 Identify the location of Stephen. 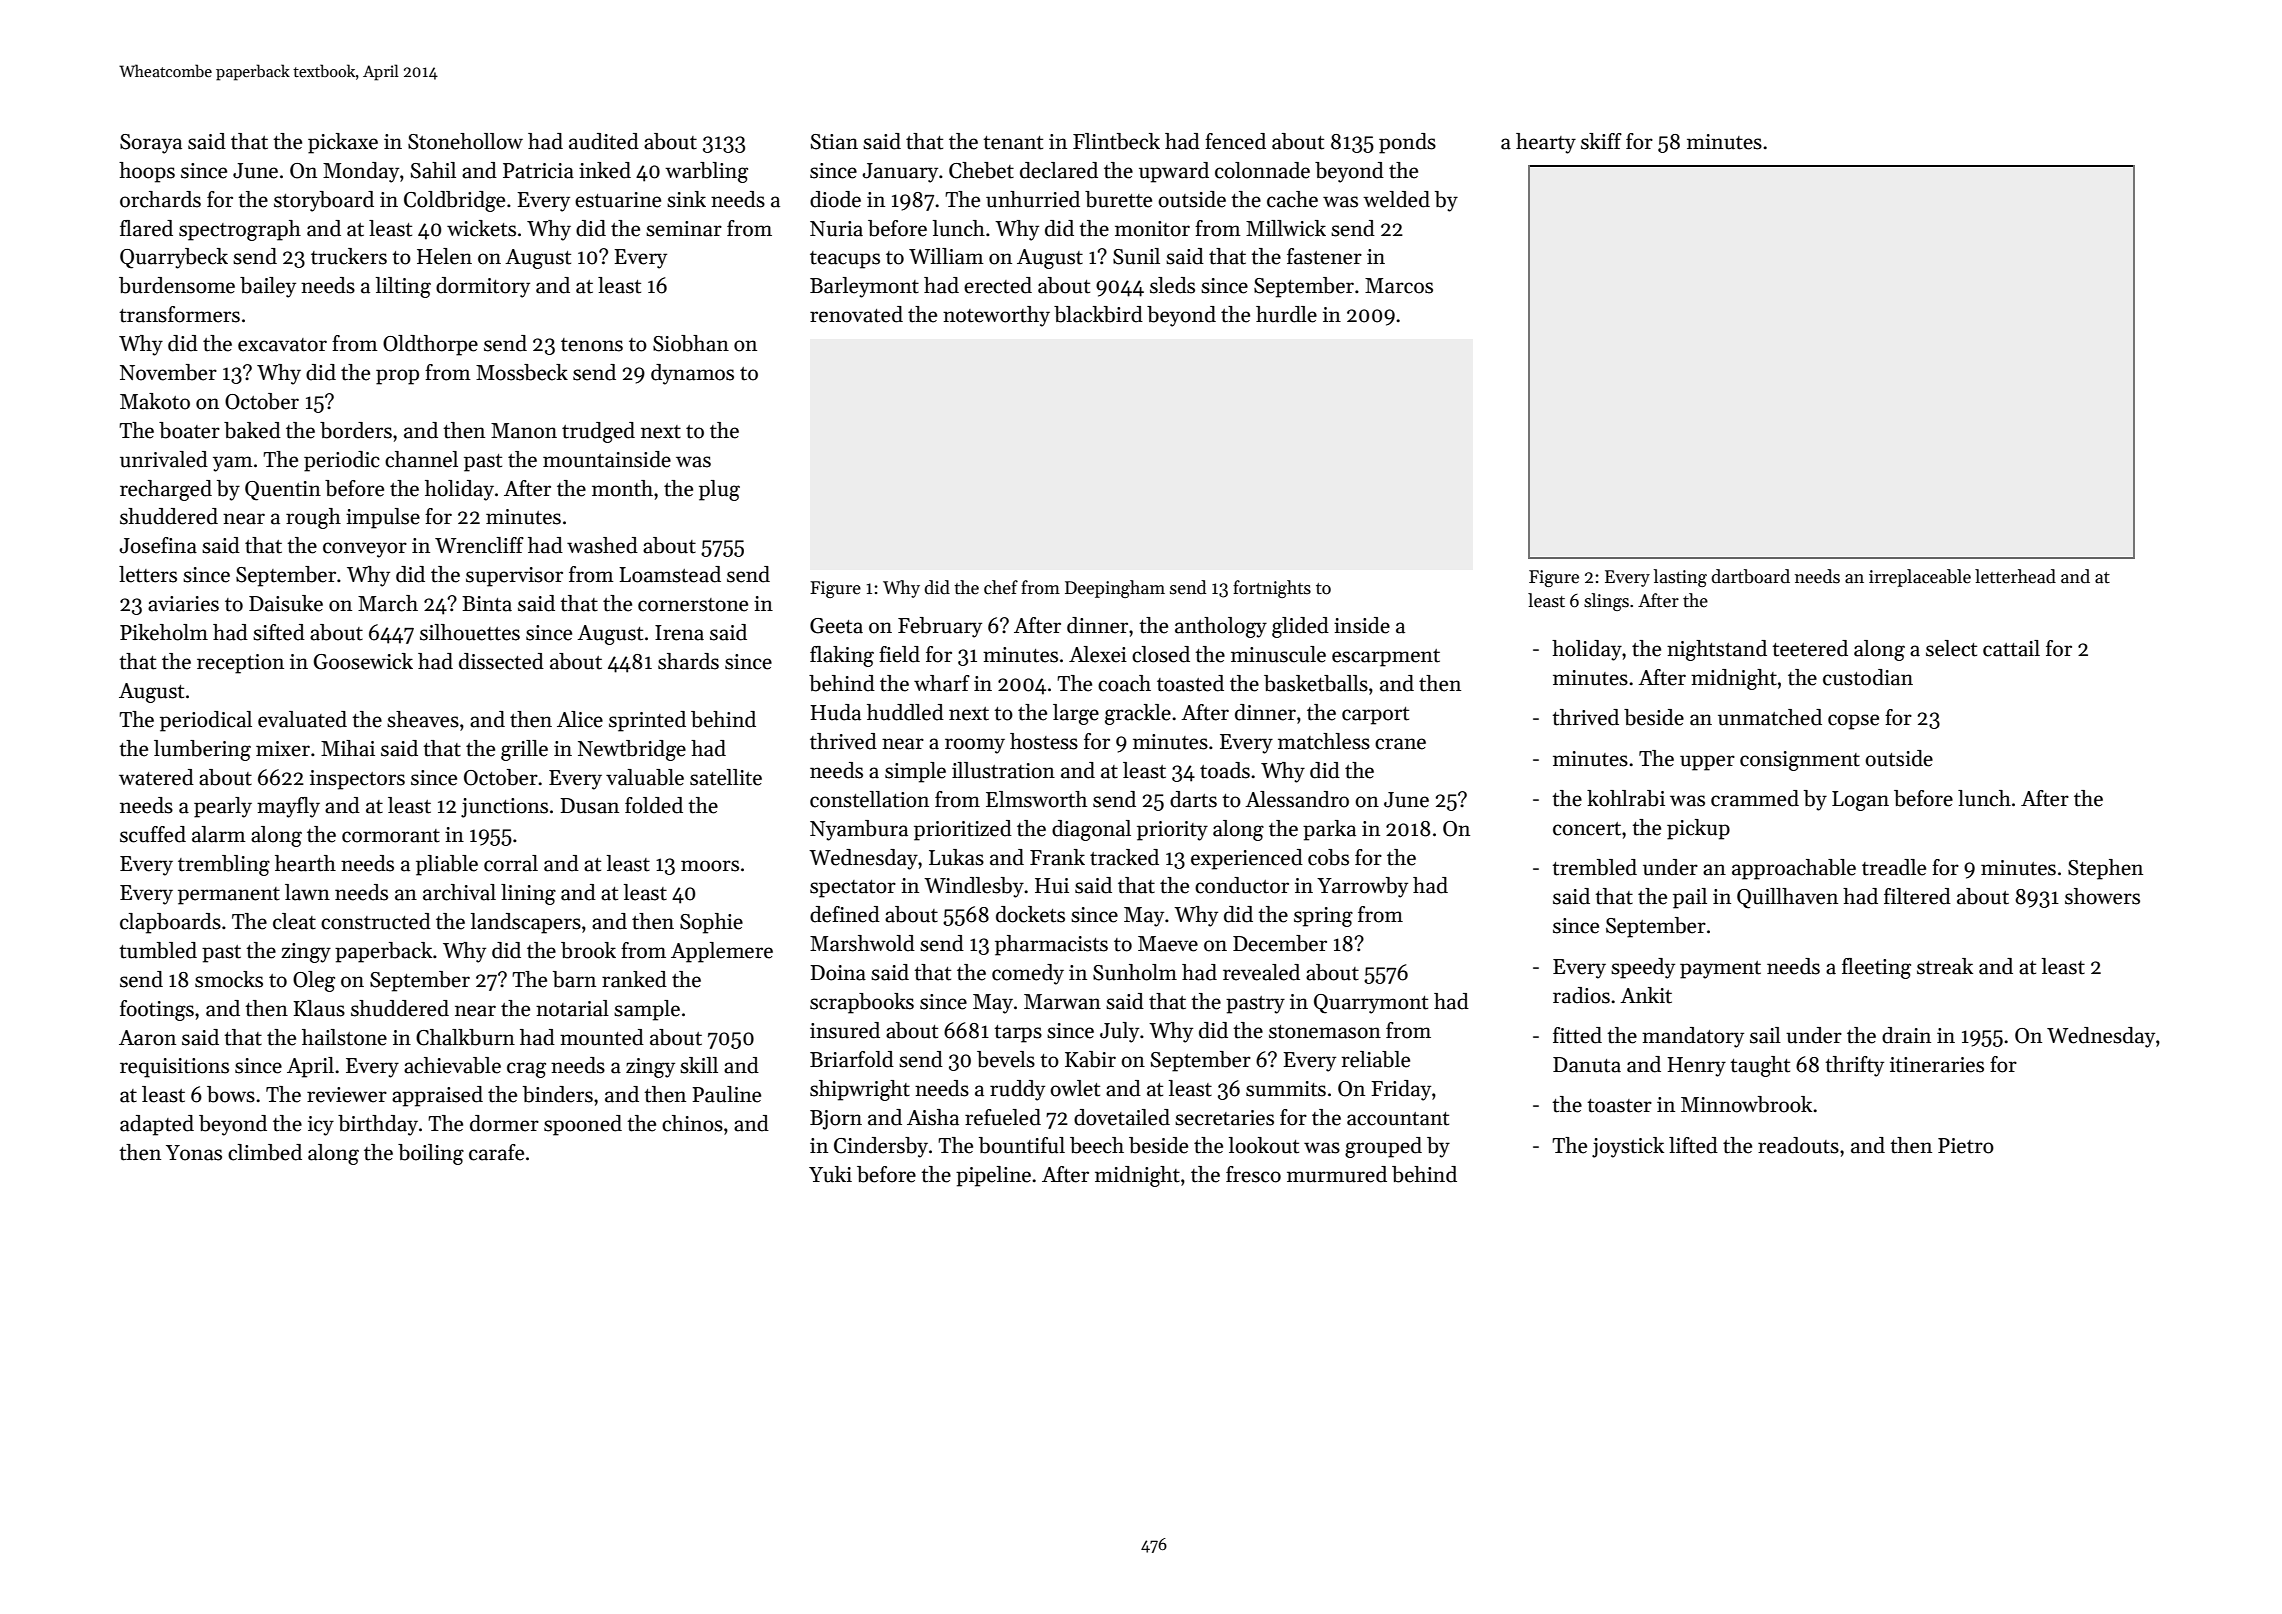
(2105, 869).
